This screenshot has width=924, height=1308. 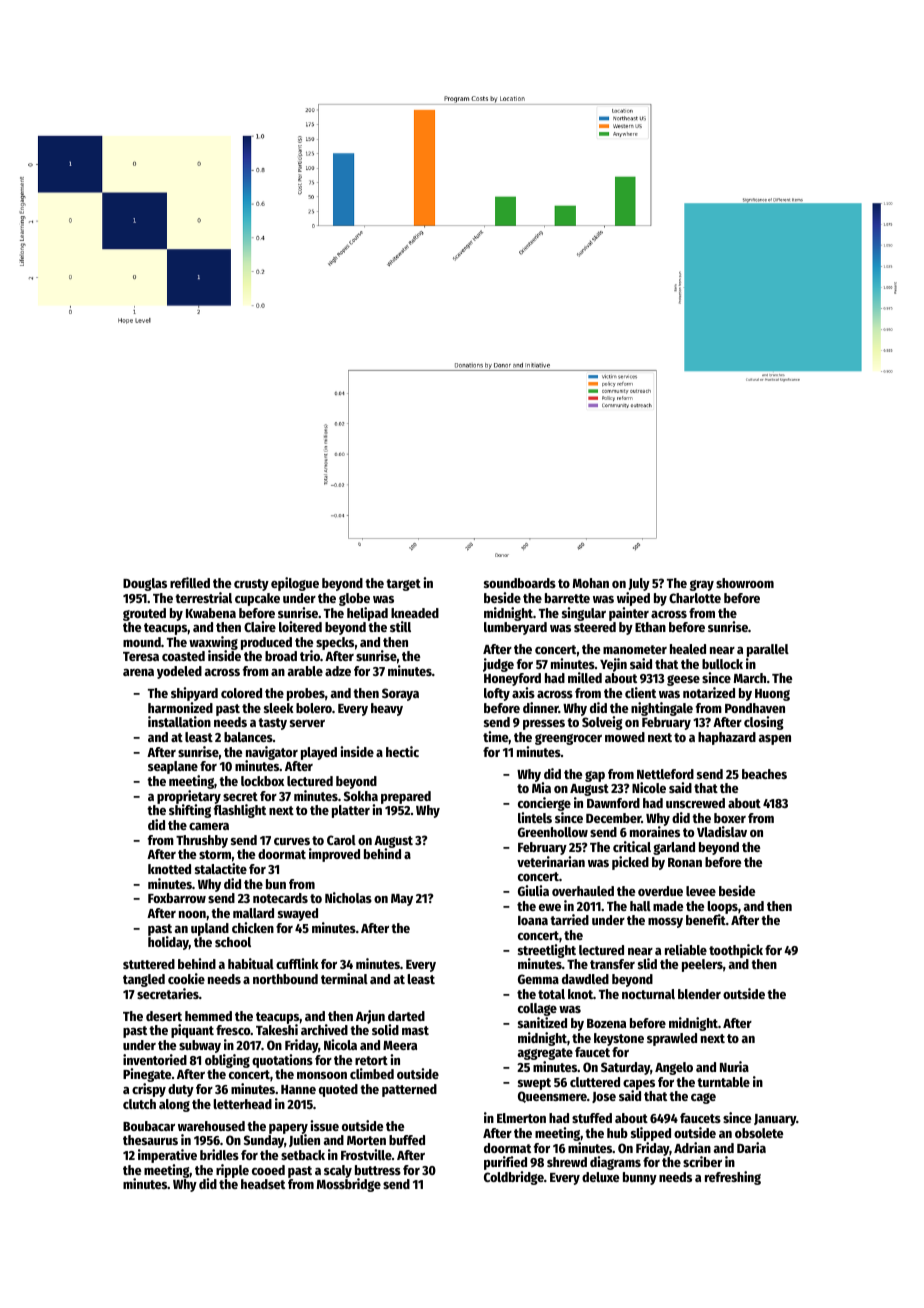 I want to click on epilogue, so click(x=295, y=584).
